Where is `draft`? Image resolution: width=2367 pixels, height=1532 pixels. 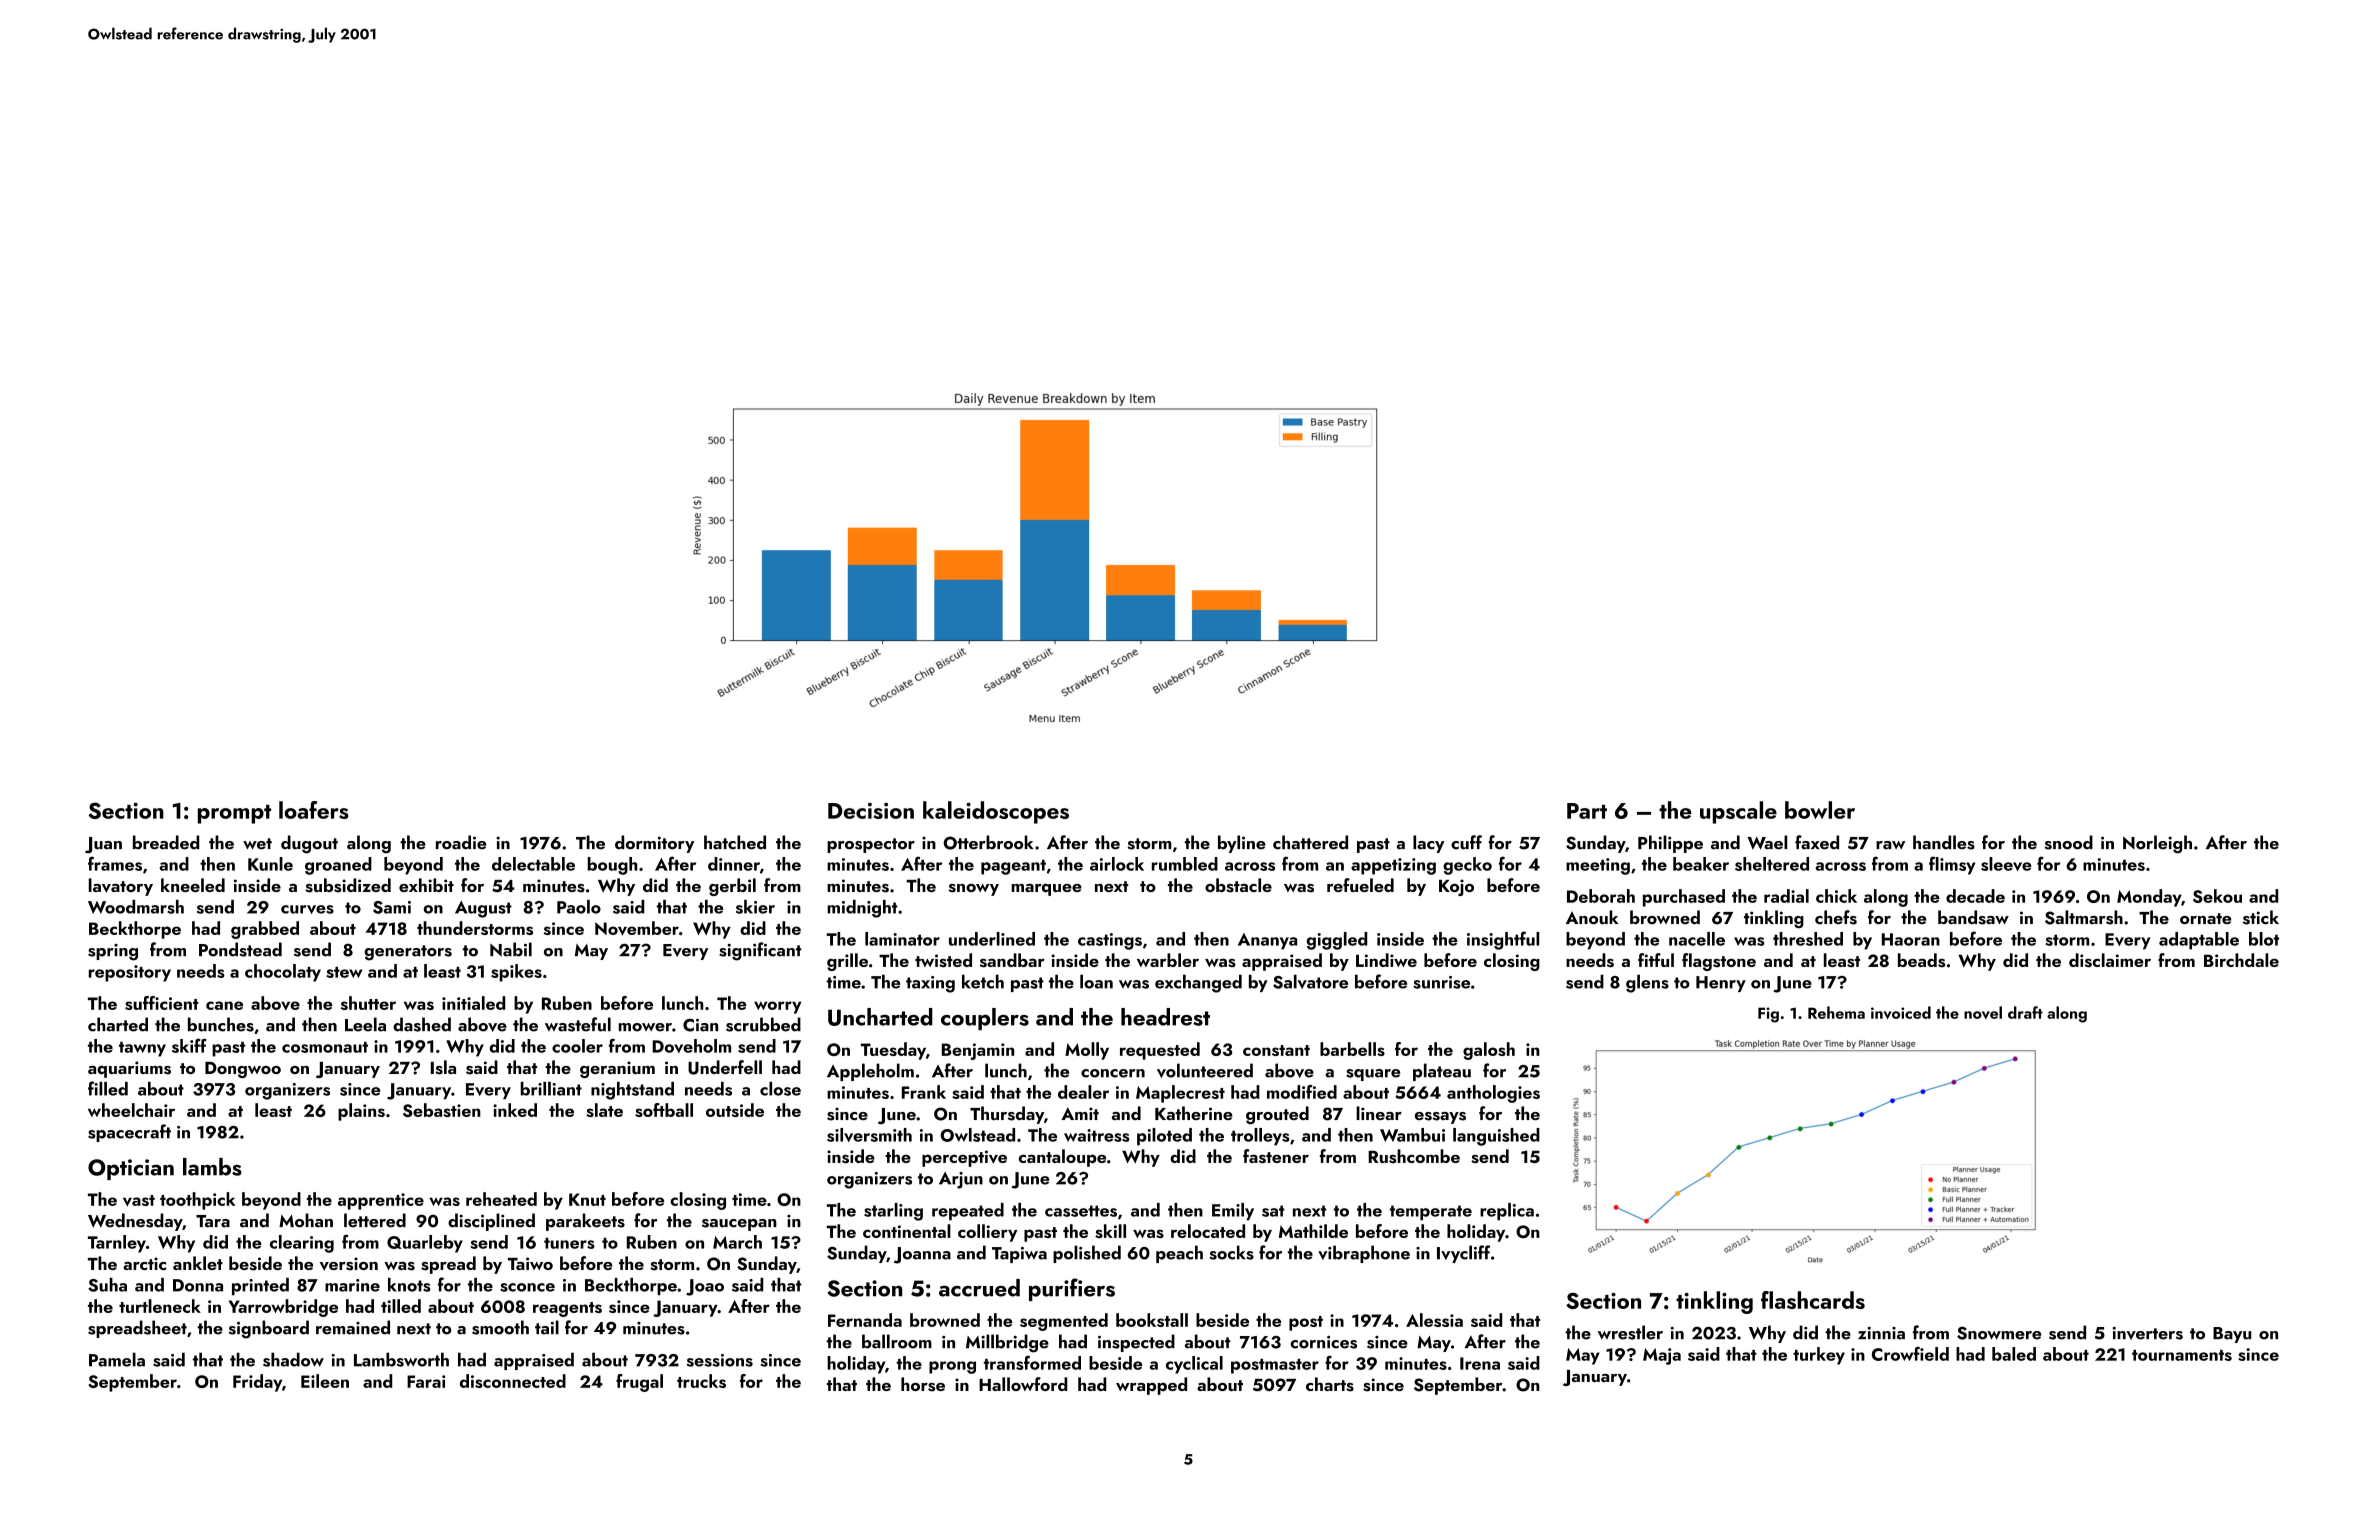 draft is located at coordinates (2025, 1012).
